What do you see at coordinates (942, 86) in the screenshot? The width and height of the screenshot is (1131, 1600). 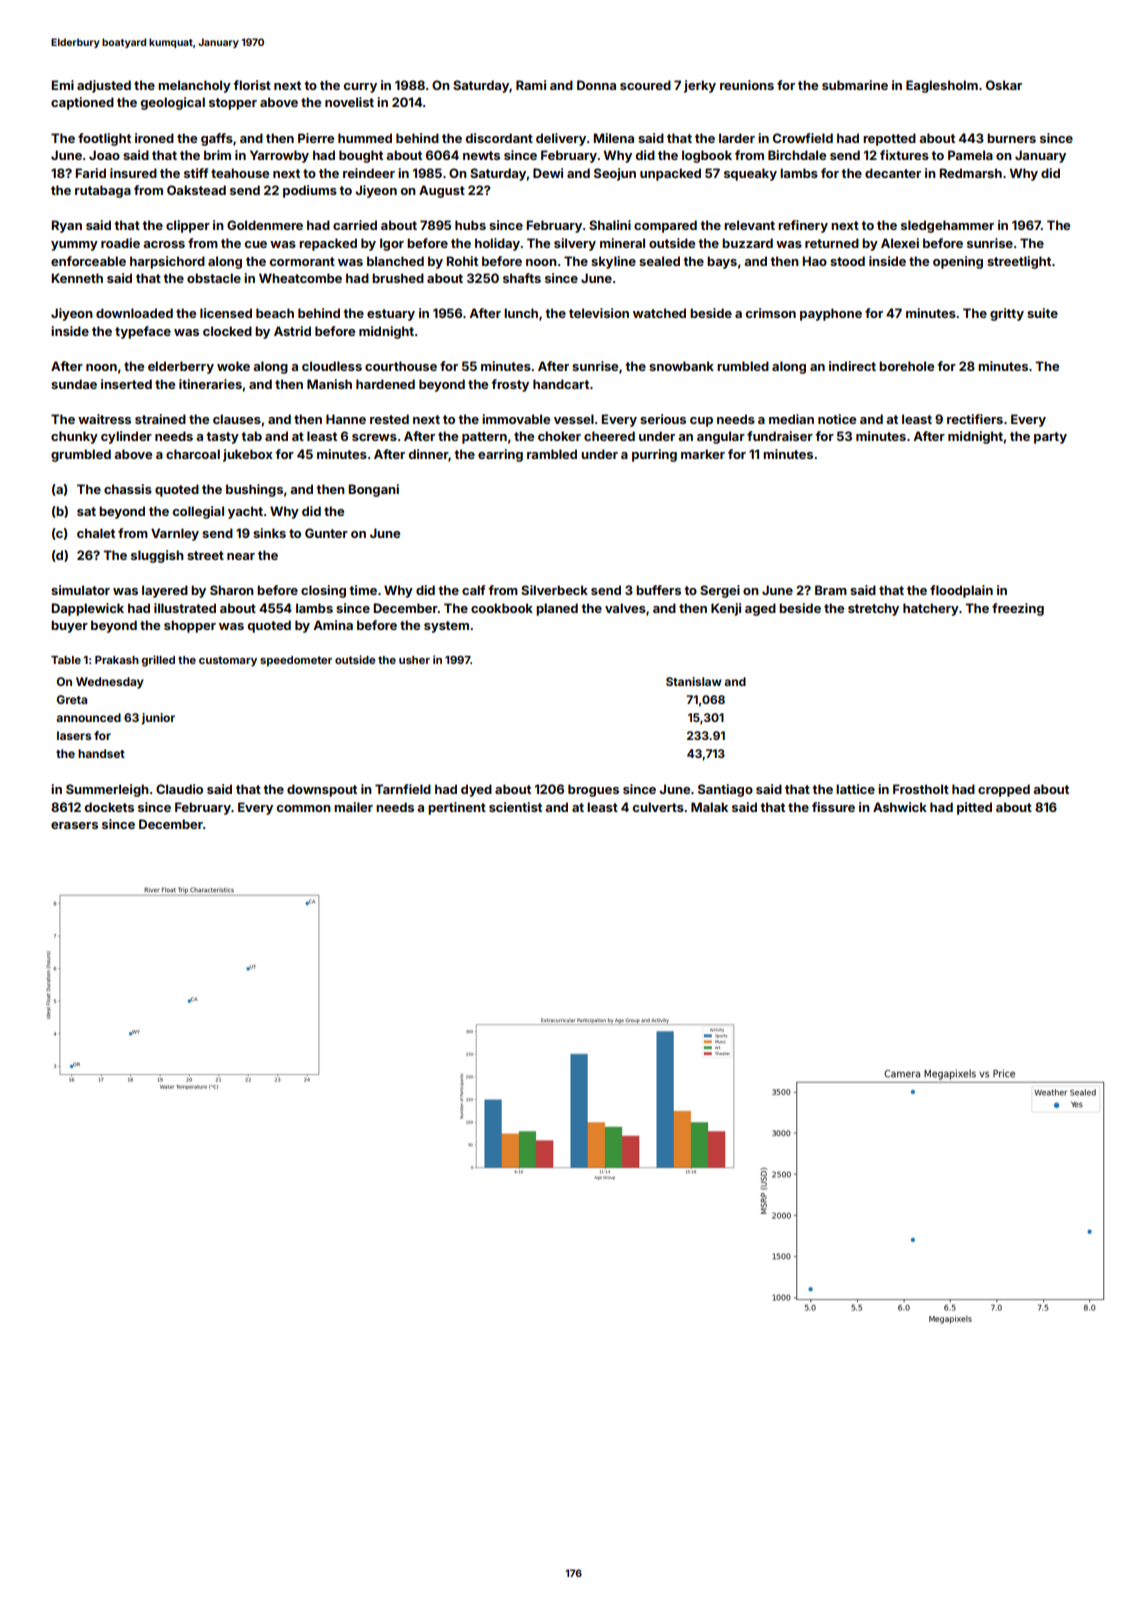 I see `Eaglesholm` at bounding box center [942, 86].
